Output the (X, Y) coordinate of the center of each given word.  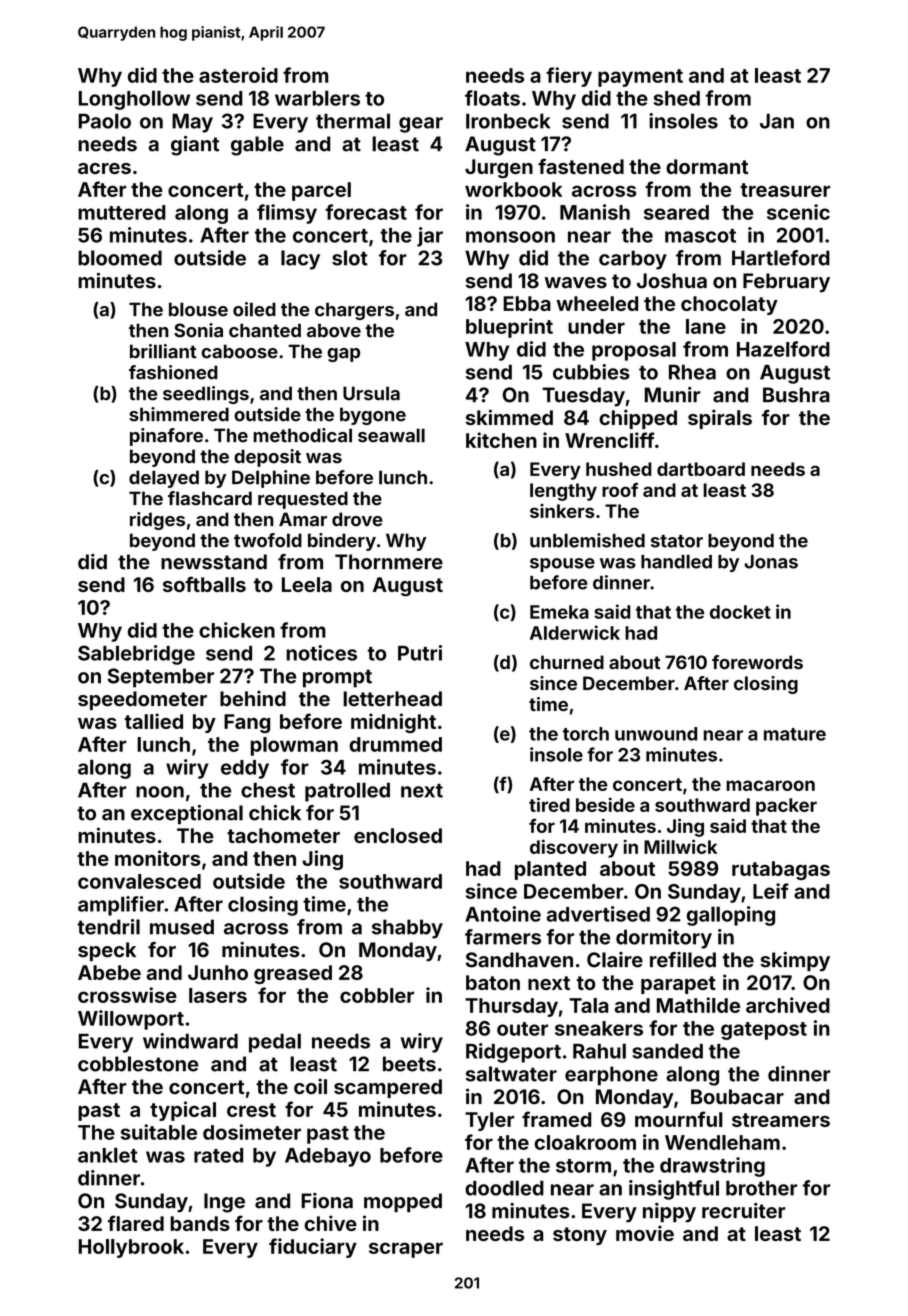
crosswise (127, 995)
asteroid (238, 75)
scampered (388, 1088)
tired (549, 804)
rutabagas (781, 870)
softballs (204, 584)
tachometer (283, 835)
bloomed (120, 258)
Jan (777, 121)
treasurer (785, 190)
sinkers (562, 511)
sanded (667, 1051)
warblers (317, 98)
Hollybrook (131, 1248)
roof (620, 490)
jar (430, 237)
